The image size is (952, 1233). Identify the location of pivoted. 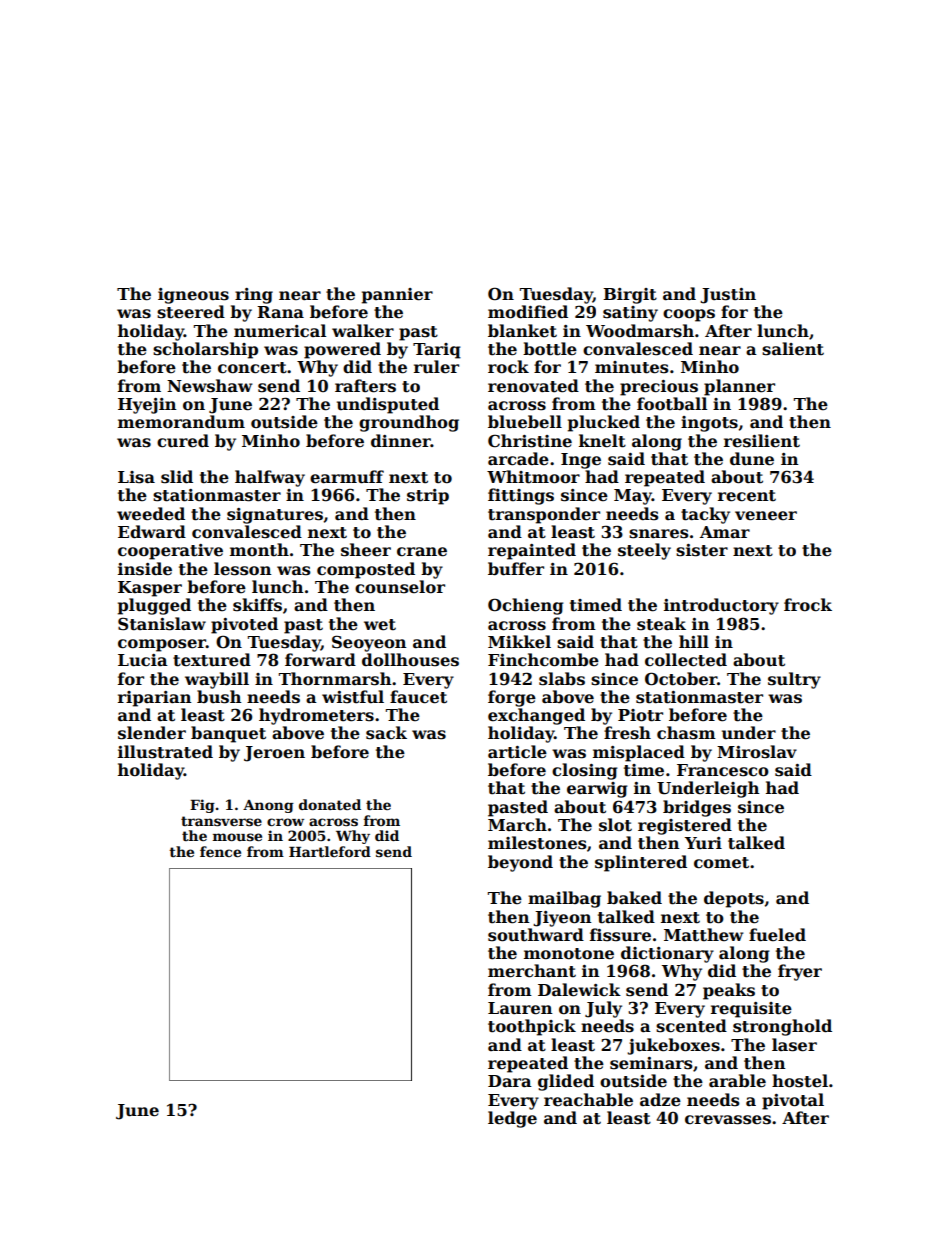
(244, 625).
